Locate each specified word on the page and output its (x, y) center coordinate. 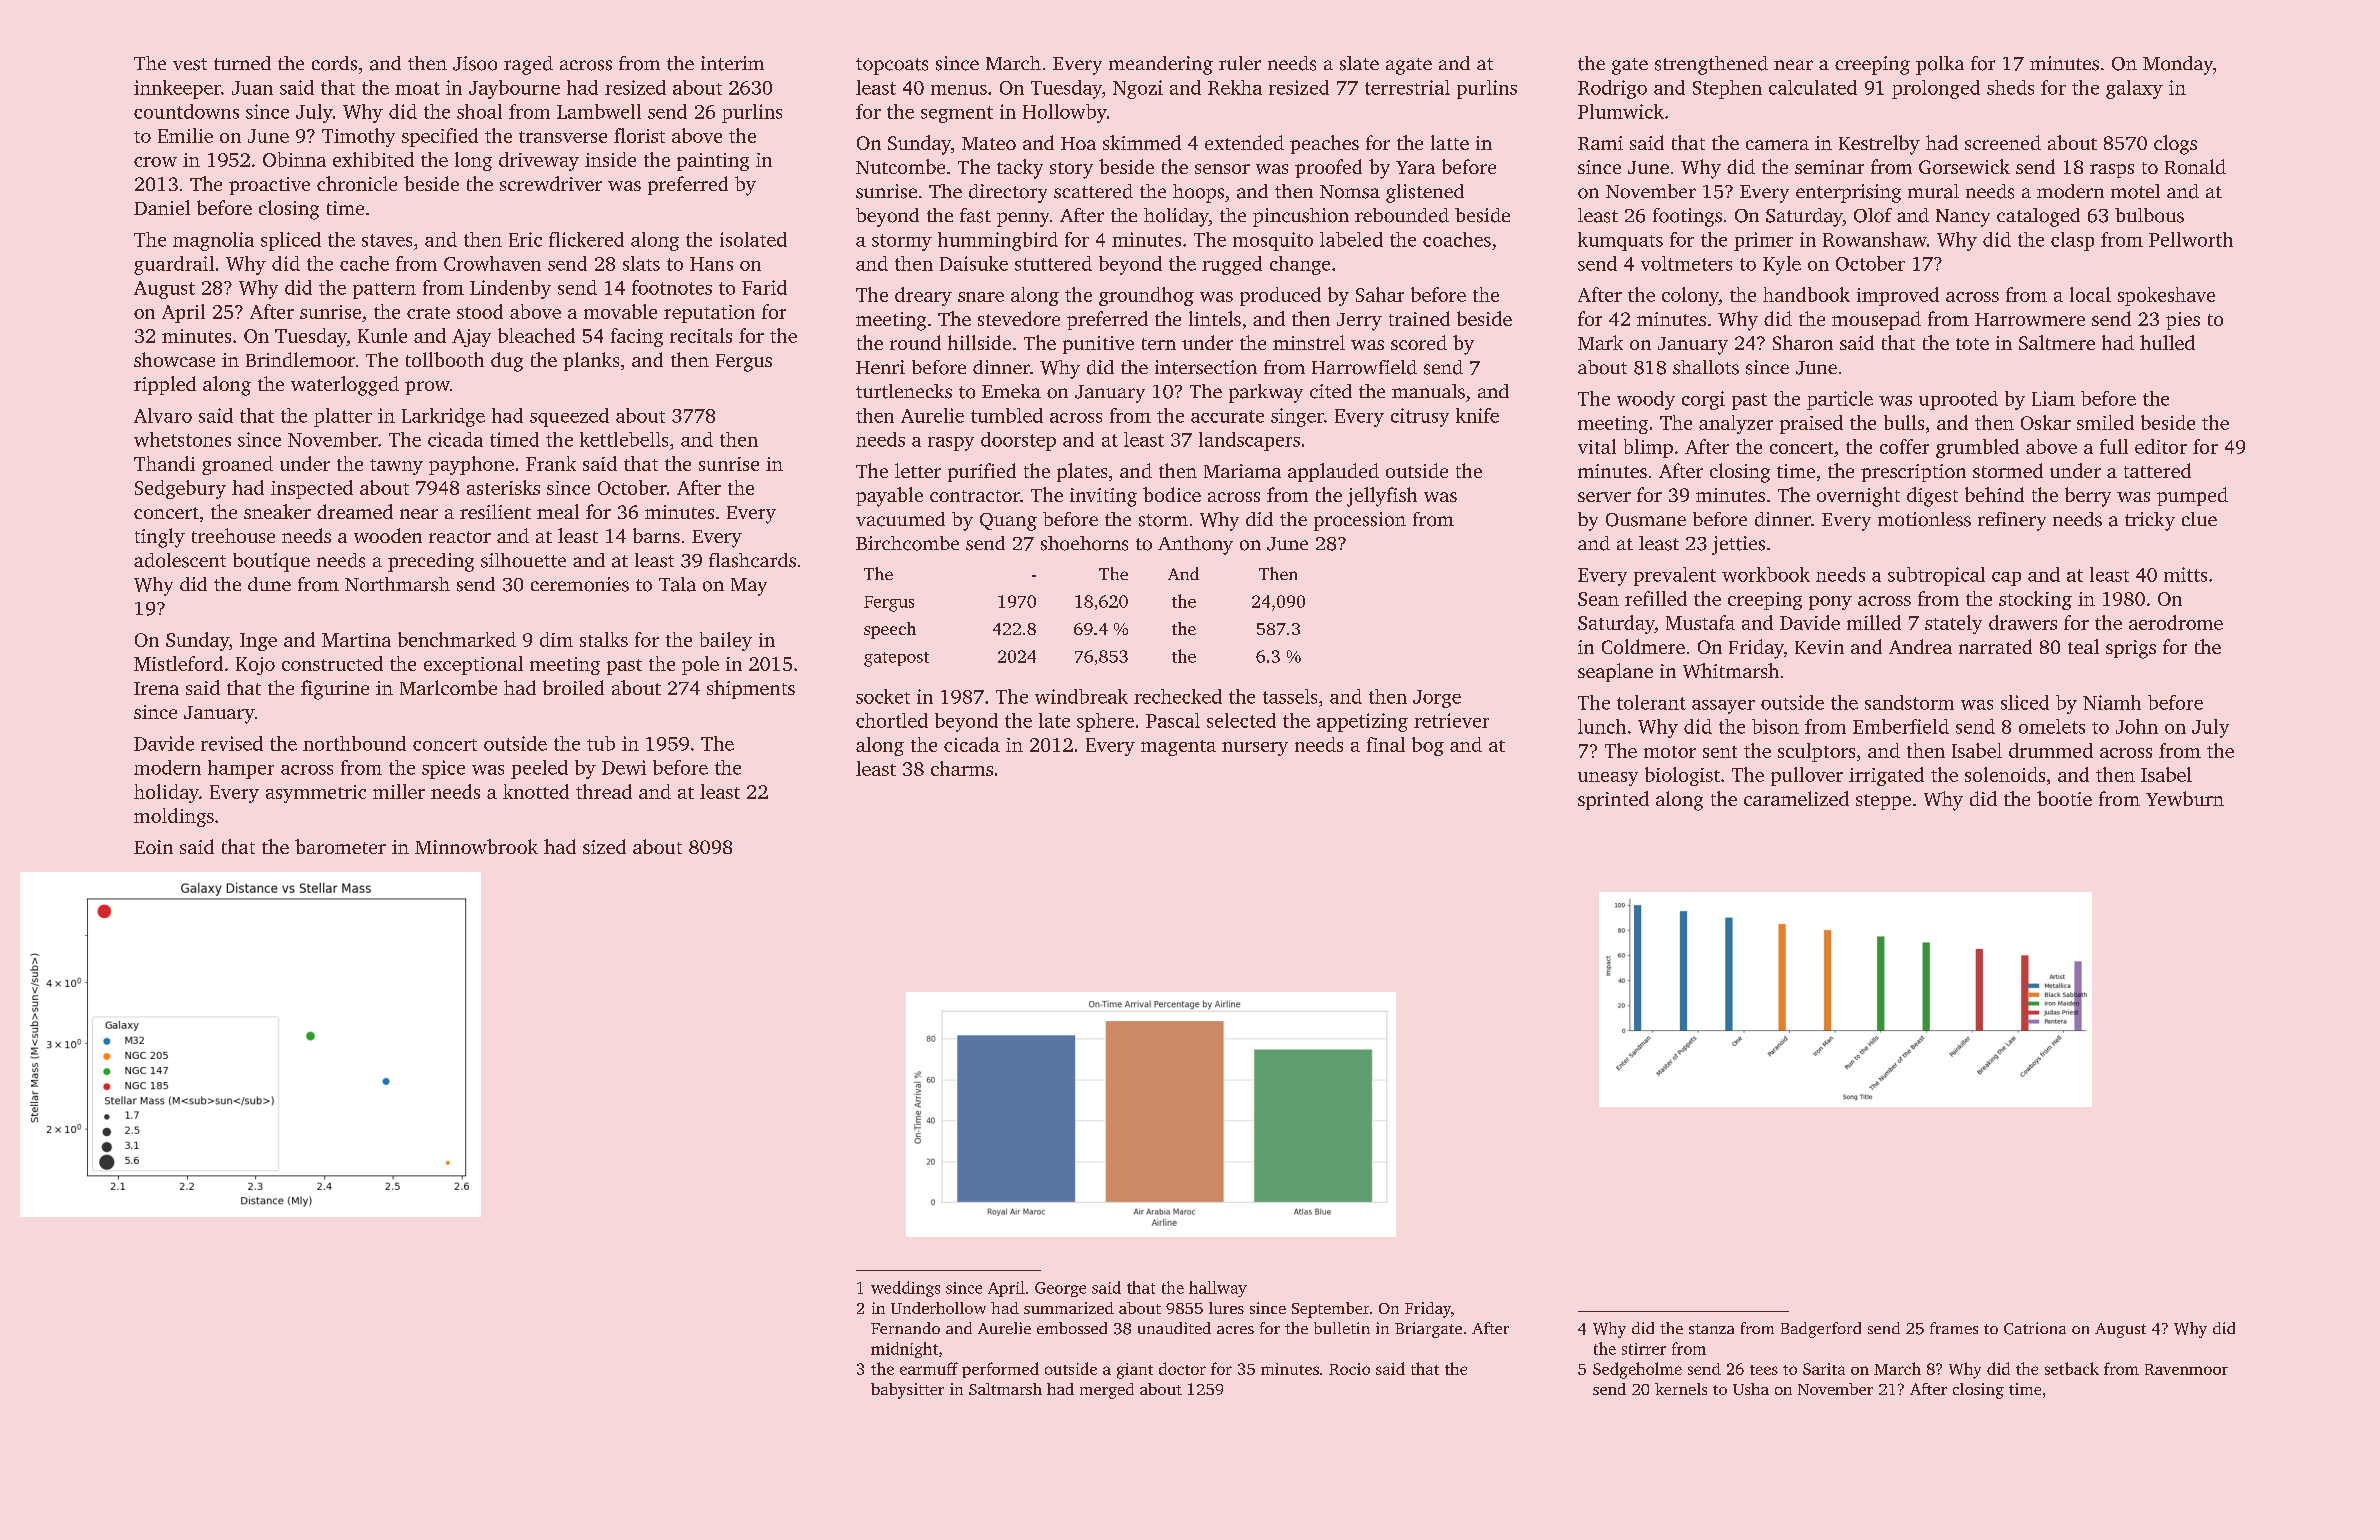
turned (242, 63)
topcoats (892, 66)
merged (1107, 1391)
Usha (1751, 1389)
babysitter (907, 1391)
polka (1940, 65)
